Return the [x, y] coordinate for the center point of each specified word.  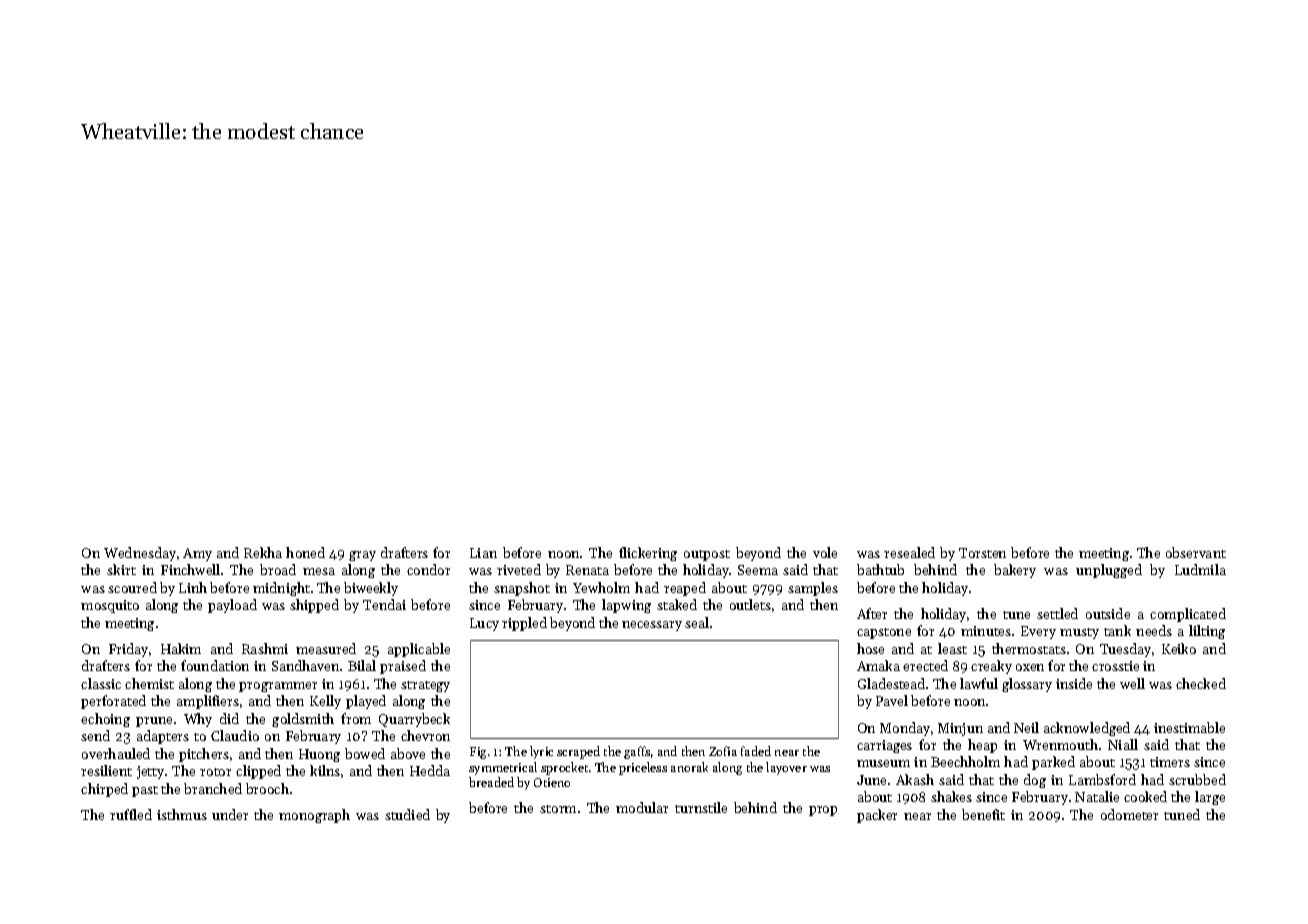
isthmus [182, 814]
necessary [652, 626]
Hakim [181, 648]
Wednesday [140, 554]
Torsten [982, 553]
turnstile [701, 807]
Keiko [1179, 648]
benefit [983, 814]
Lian [483, 553]
